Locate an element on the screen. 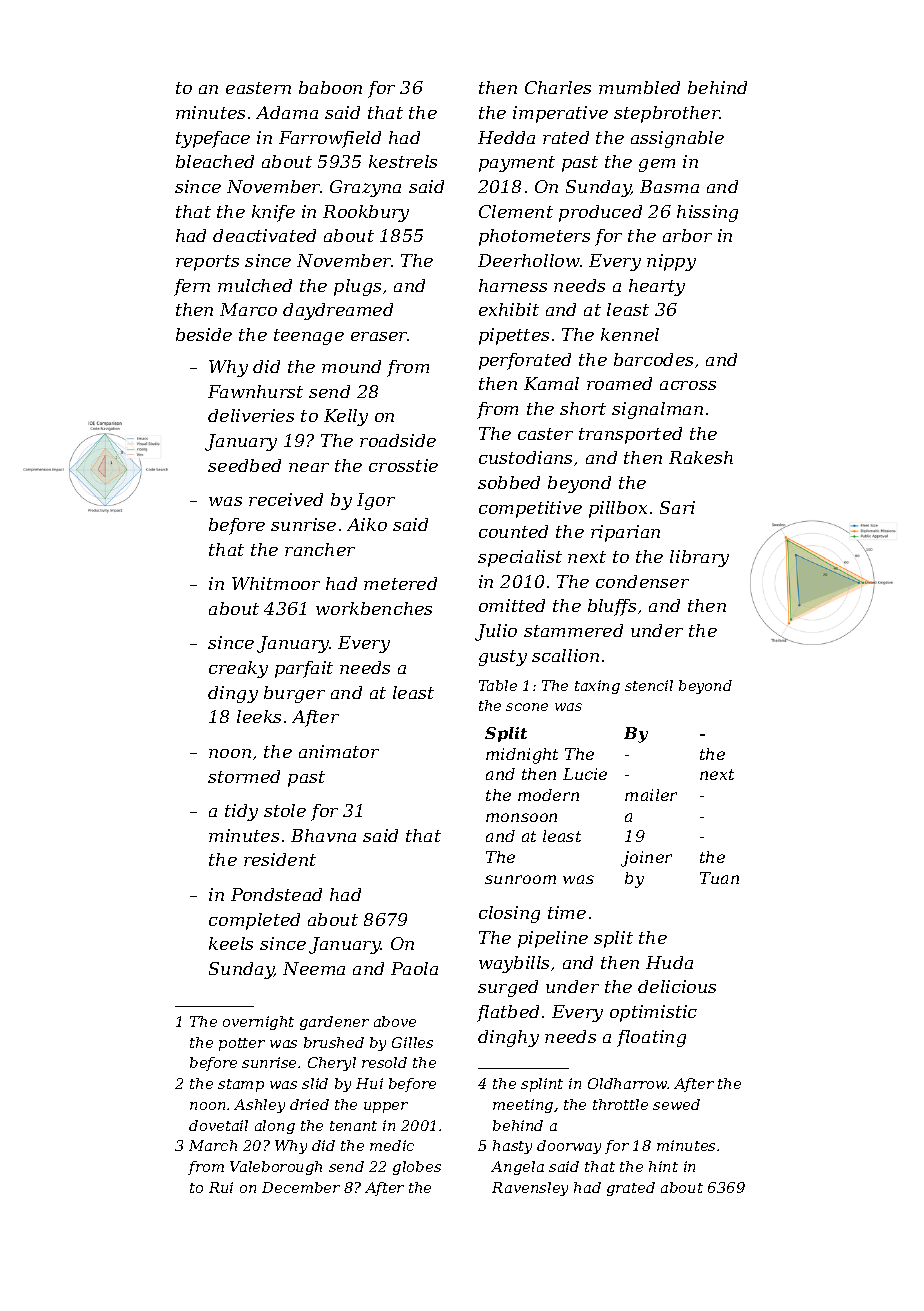 This screenshot has height=1311, width=924. monsoon is located at coordinates (521, 817).
